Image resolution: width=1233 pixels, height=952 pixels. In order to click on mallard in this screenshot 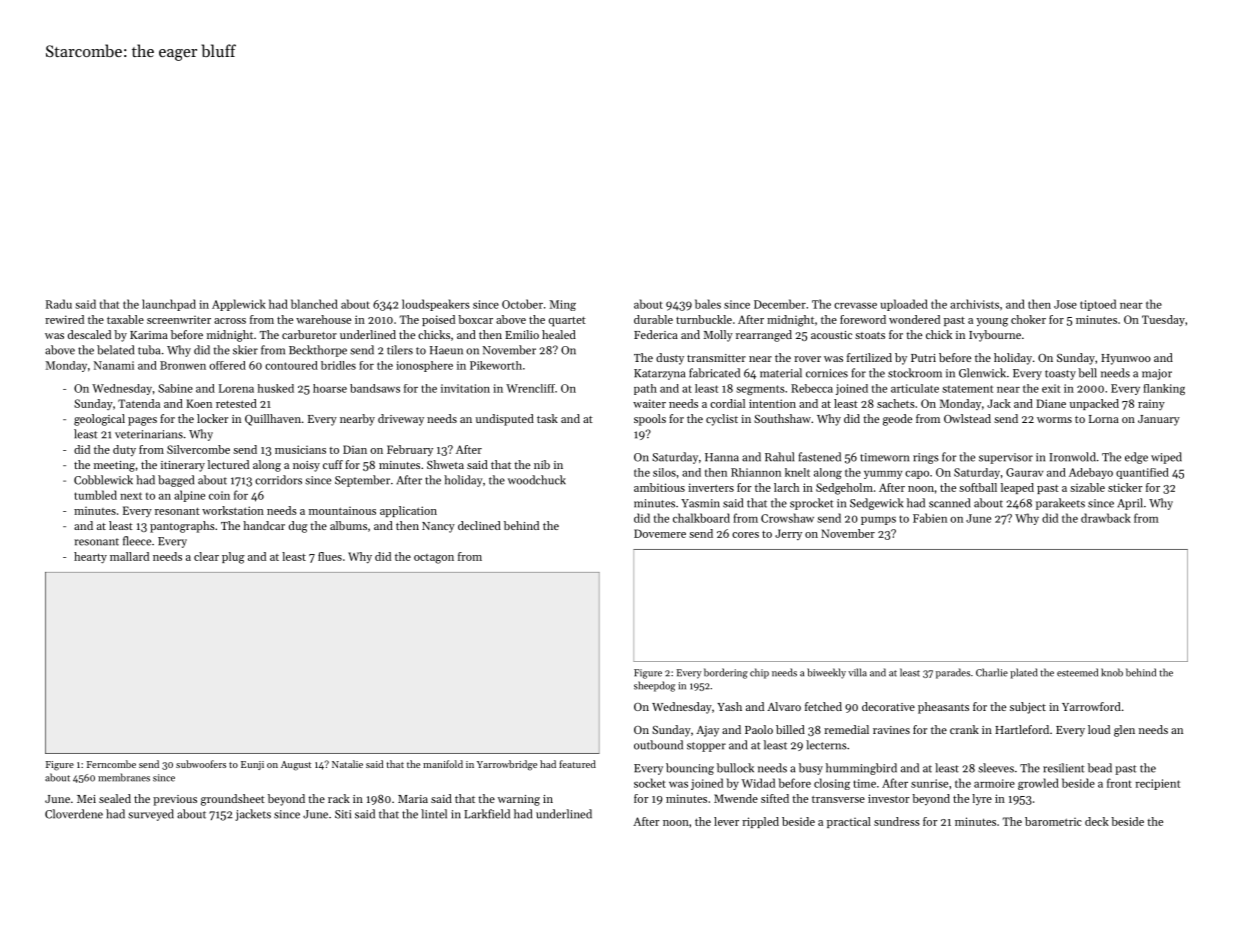, I will do `click(129, 556)`.
